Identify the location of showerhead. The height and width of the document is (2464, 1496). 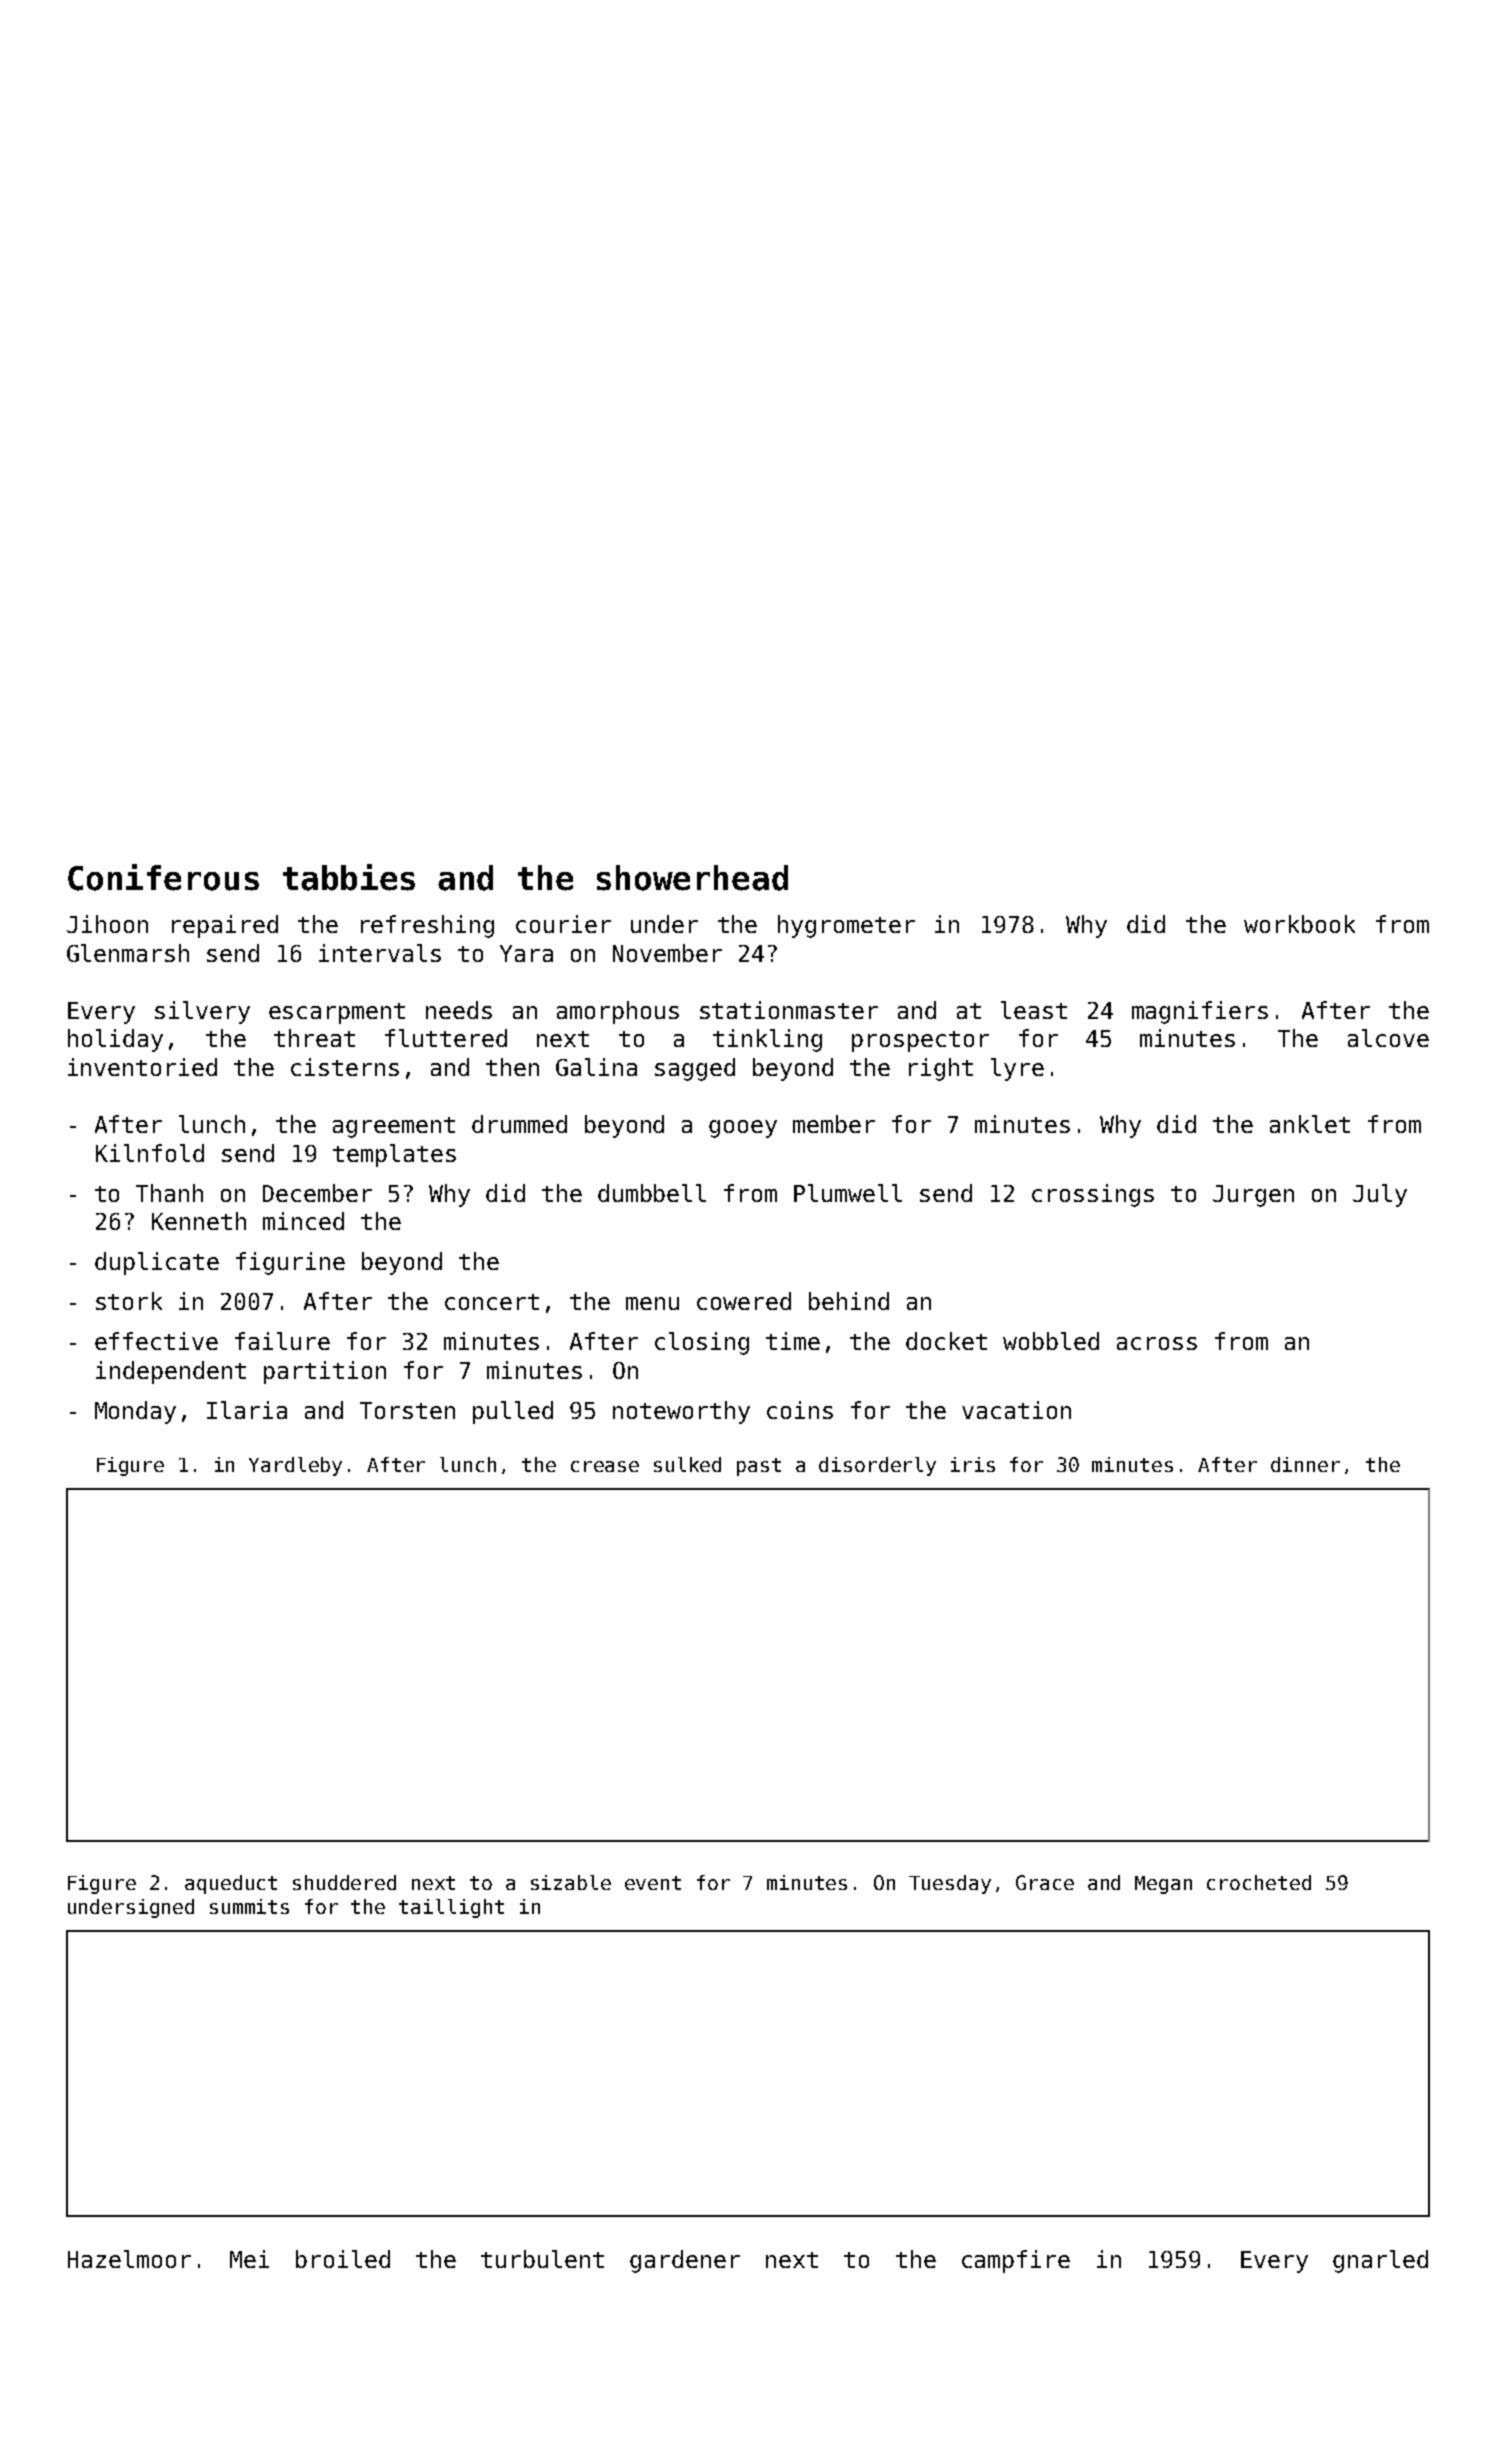
(692, 878).
